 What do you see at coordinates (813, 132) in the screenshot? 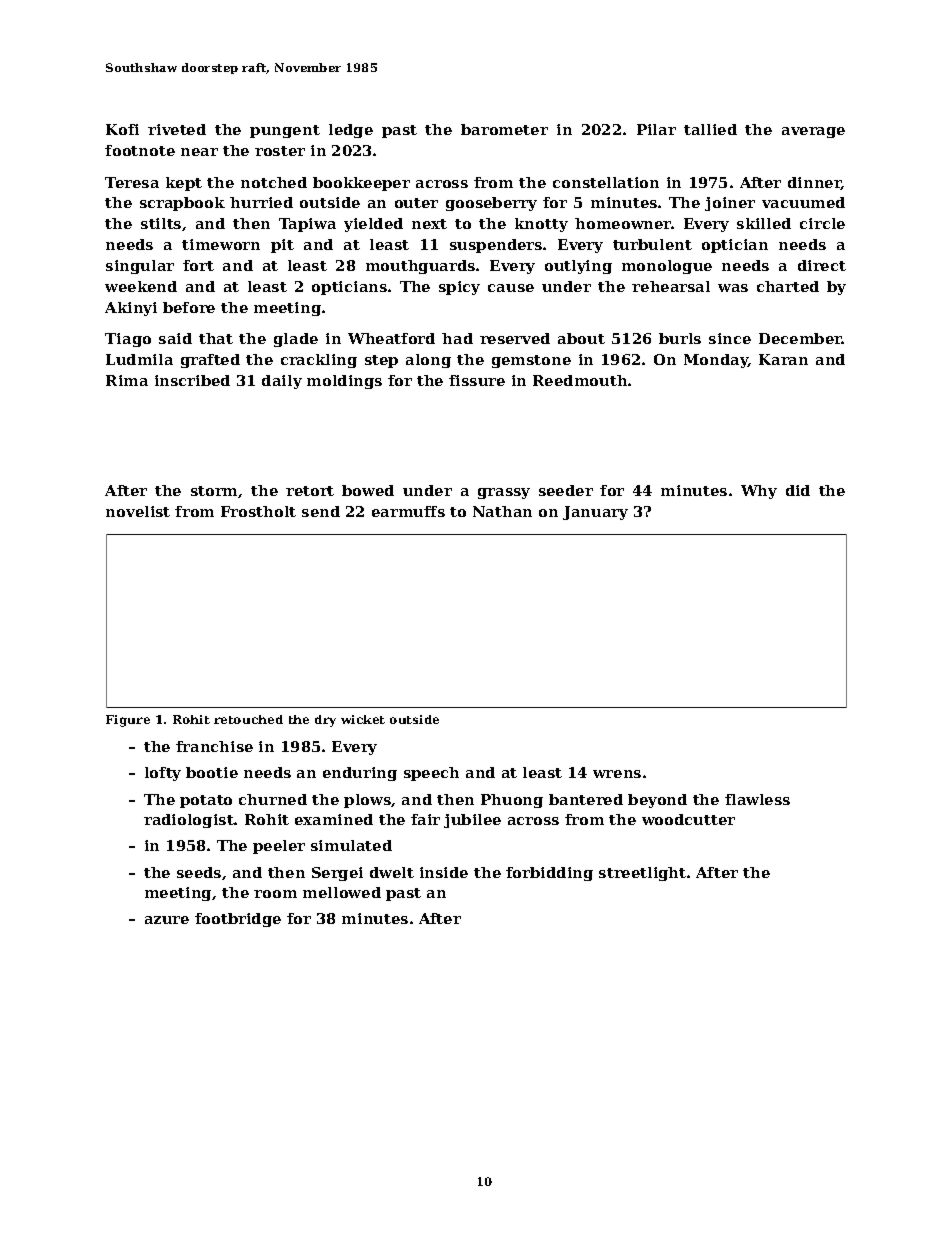
I see `average` at bounding box center [813, 132].
